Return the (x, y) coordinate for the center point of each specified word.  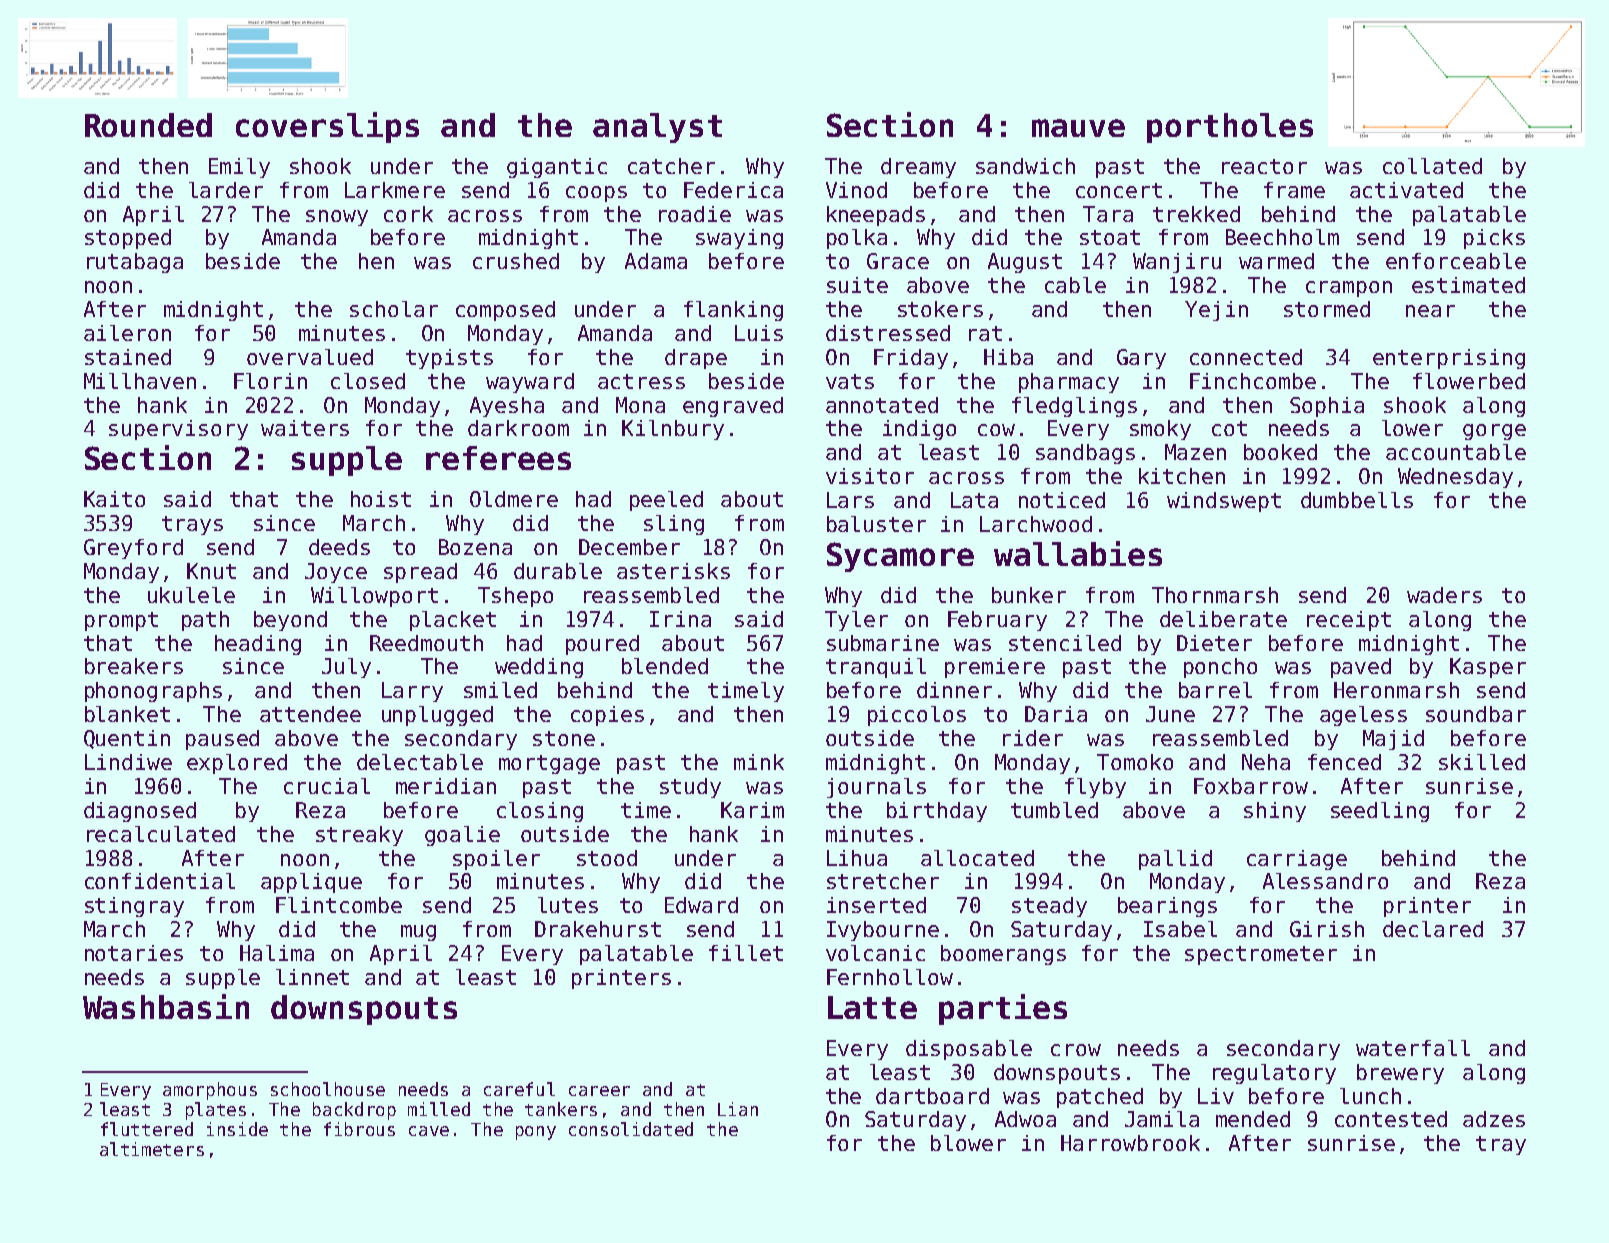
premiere (995, 668)
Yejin (1216, 311)
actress (641, 381)
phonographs (153, 692)
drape (696, 359)
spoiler (496, 860)
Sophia (1327, 407)
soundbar (1476, 714)
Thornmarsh (1215, 595)
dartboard (932, 1096)
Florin (270, 381)
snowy (337, 218)
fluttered (147, 1129)
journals (876, 788)
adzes (1494, 1119)
